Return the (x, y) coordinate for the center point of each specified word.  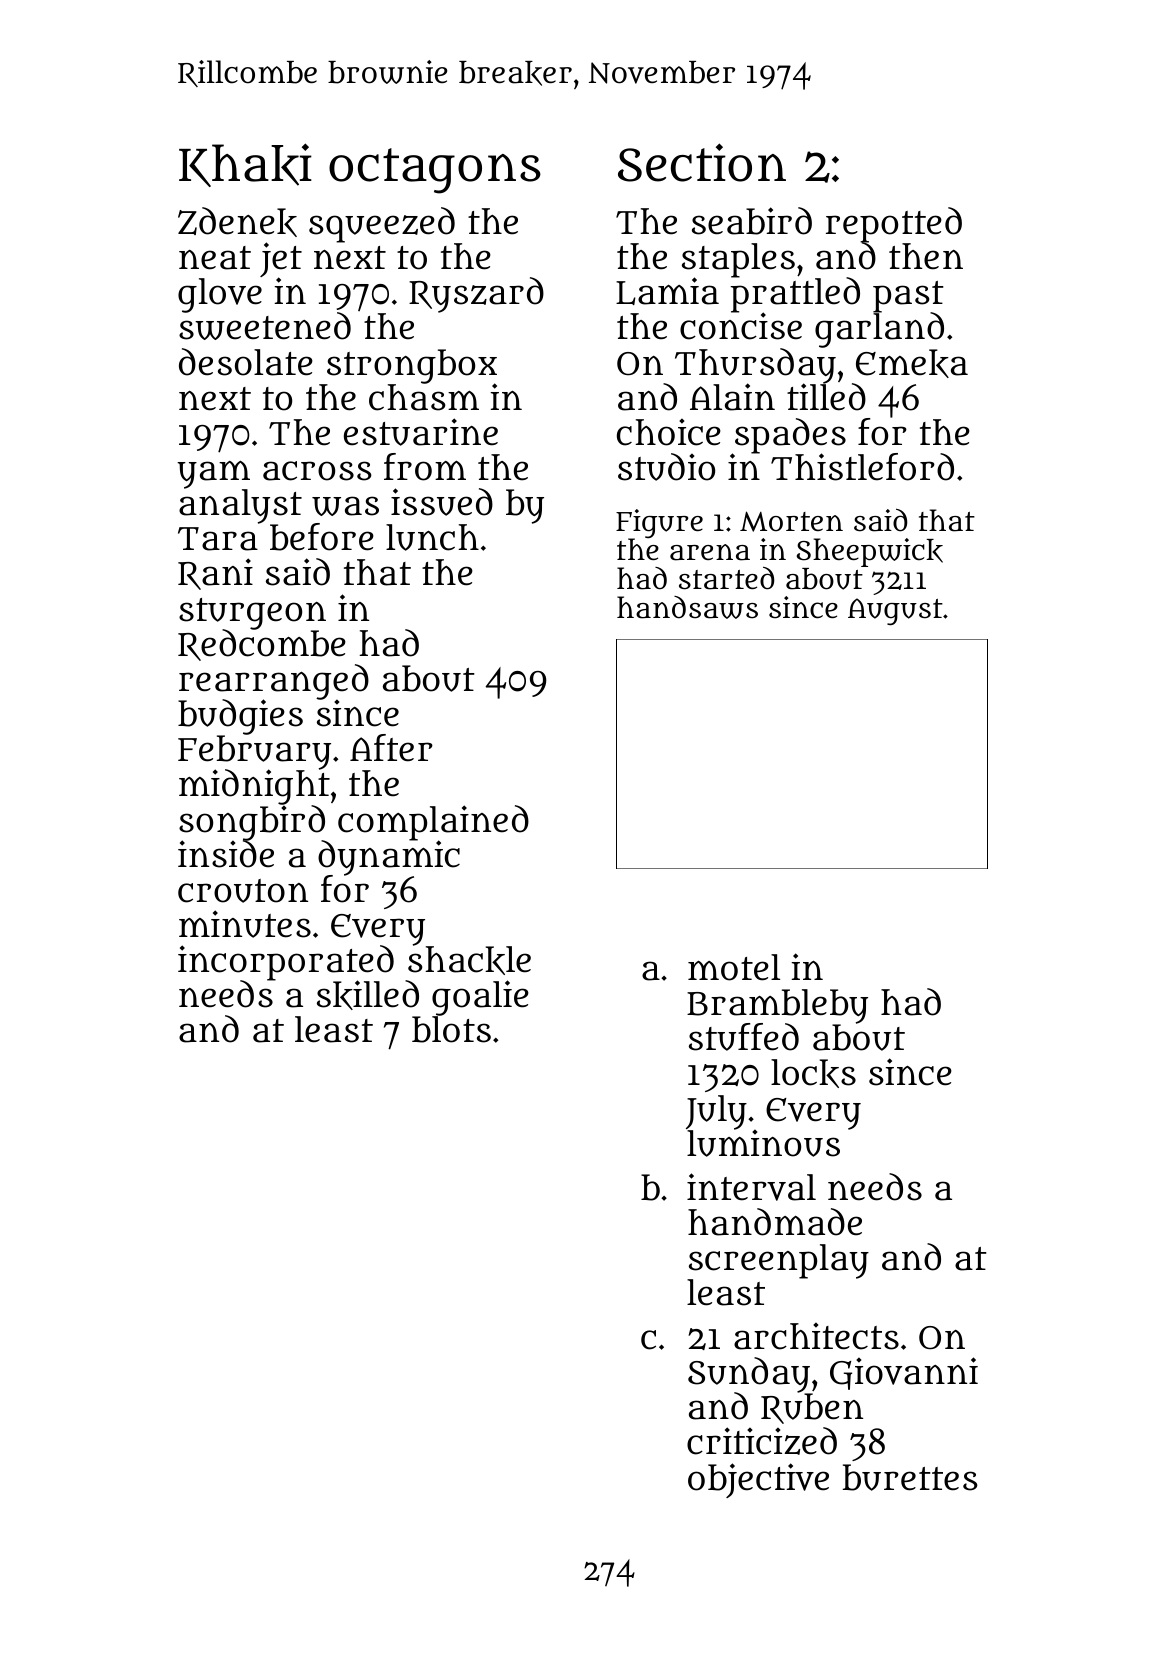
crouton (243, 891)
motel (734, 967)
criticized (762, 1441)
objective (758, 1480)
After (391, 748)
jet (281, 260)
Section (702, 162)
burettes (910, 1477)
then (926, 256)
